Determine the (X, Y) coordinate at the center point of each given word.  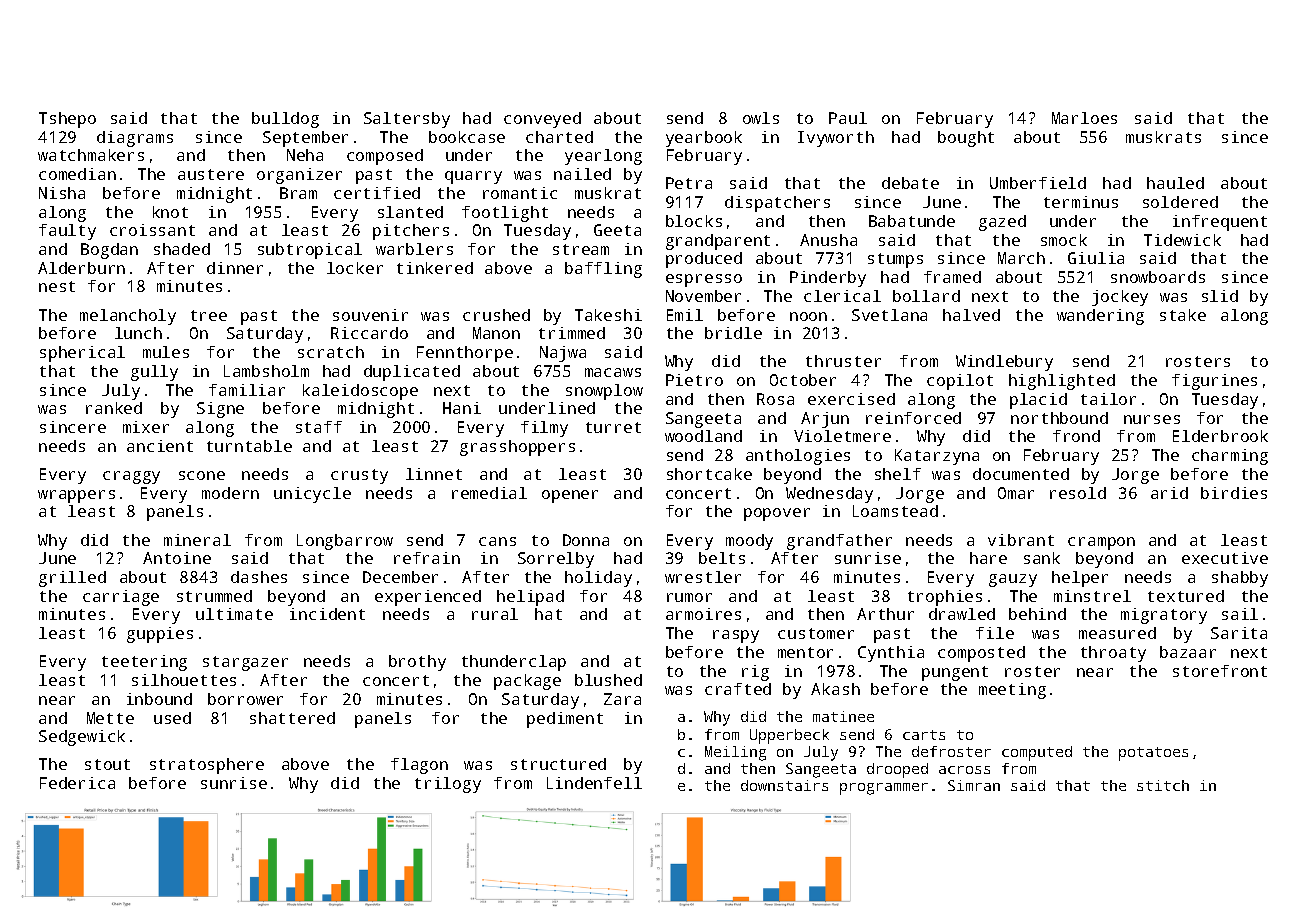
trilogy (448, 785)
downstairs (784, 785)
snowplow (604, 392)
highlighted (1062, 382)
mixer (146, 427)
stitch (1163, 785)
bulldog (285, 120)
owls (761, 118)
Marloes (1084, 118)
